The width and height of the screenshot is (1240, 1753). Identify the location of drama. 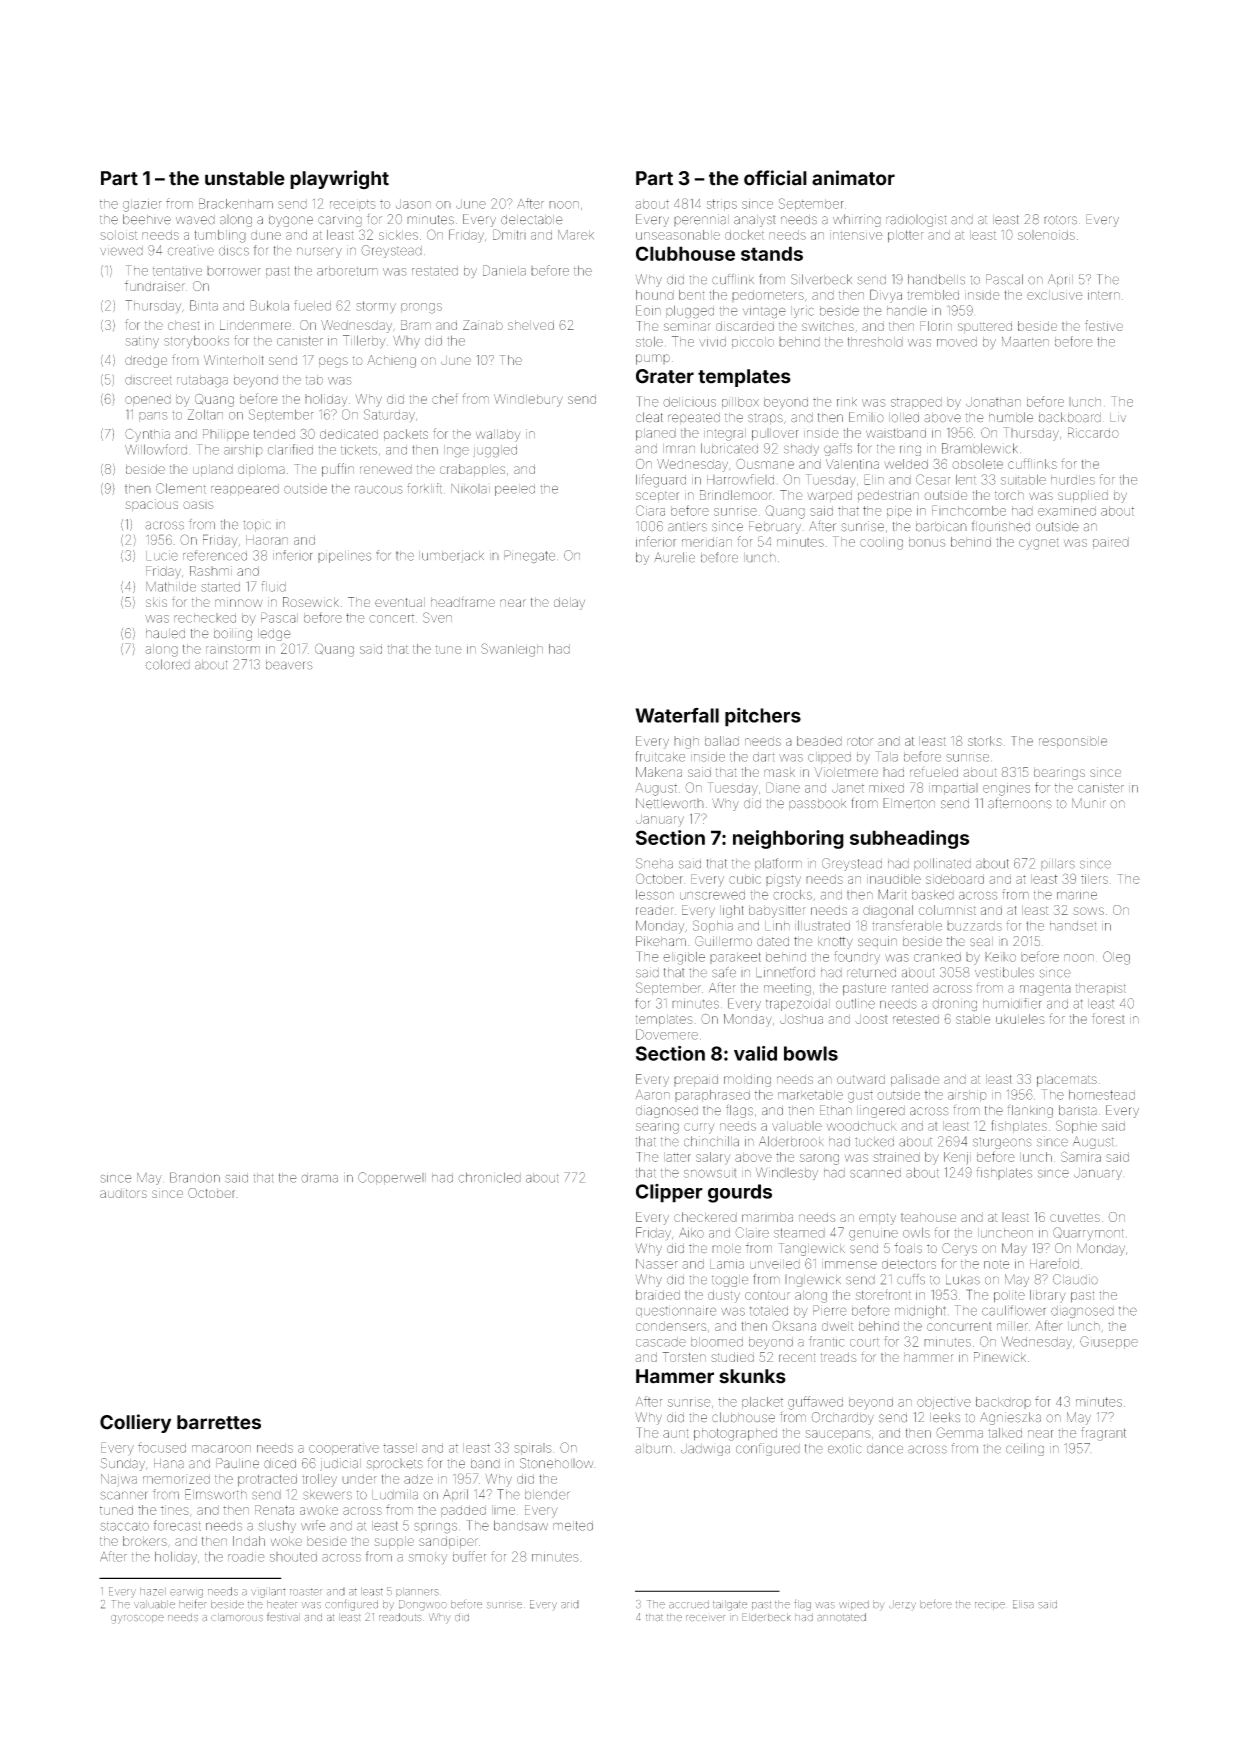
(319, 1178).
